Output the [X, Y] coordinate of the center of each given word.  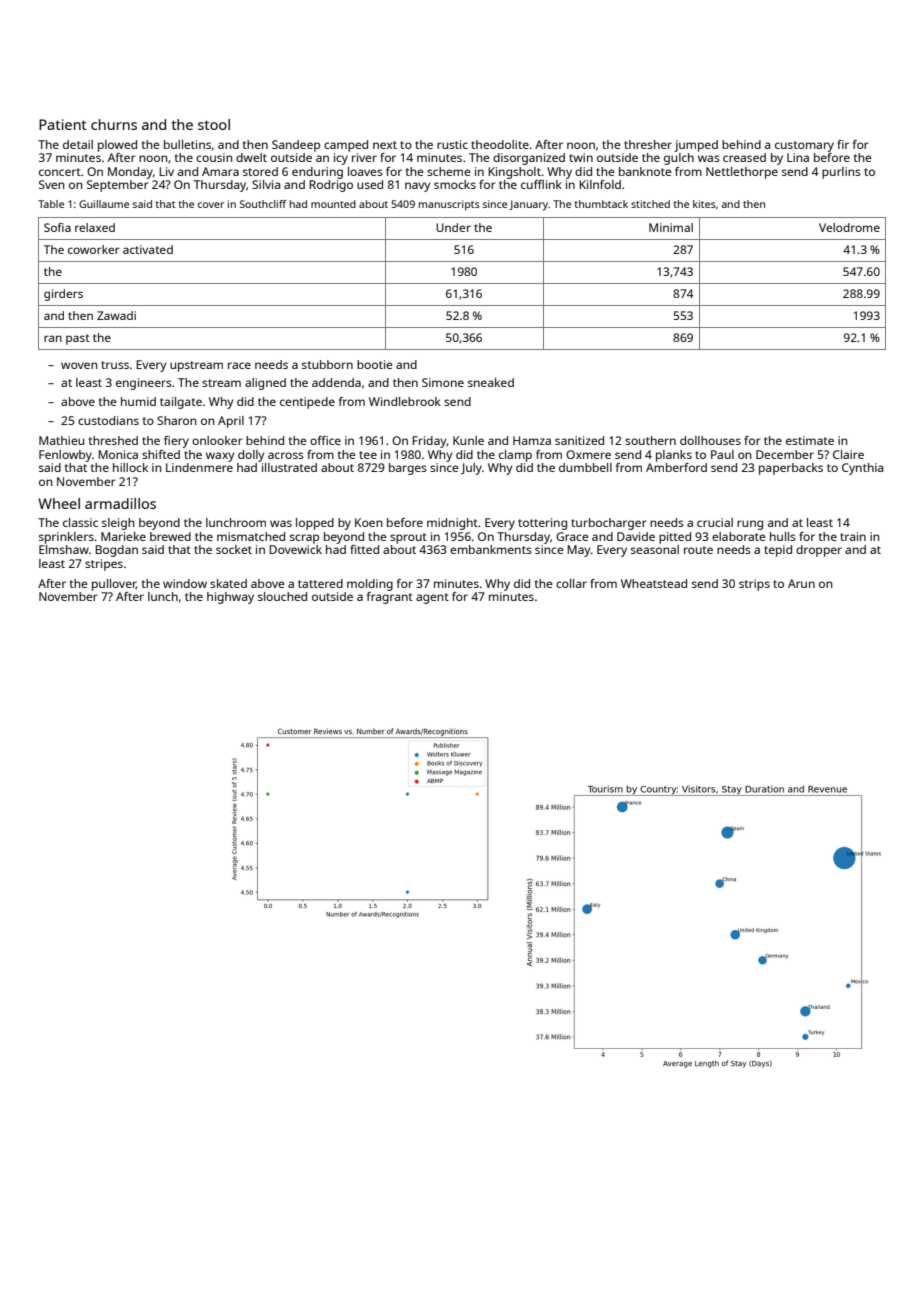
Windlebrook [405, 401]
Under [453, 227]
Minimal [671, 227]
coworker [93, 249]
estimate [810, 440]
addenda [336, 382]
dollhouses [710, 440]
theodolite [500, 144]
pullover [114, 585]
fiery [176, 442]
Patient [63, 124]
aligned [265, 384]
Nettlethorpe [742, 173]
